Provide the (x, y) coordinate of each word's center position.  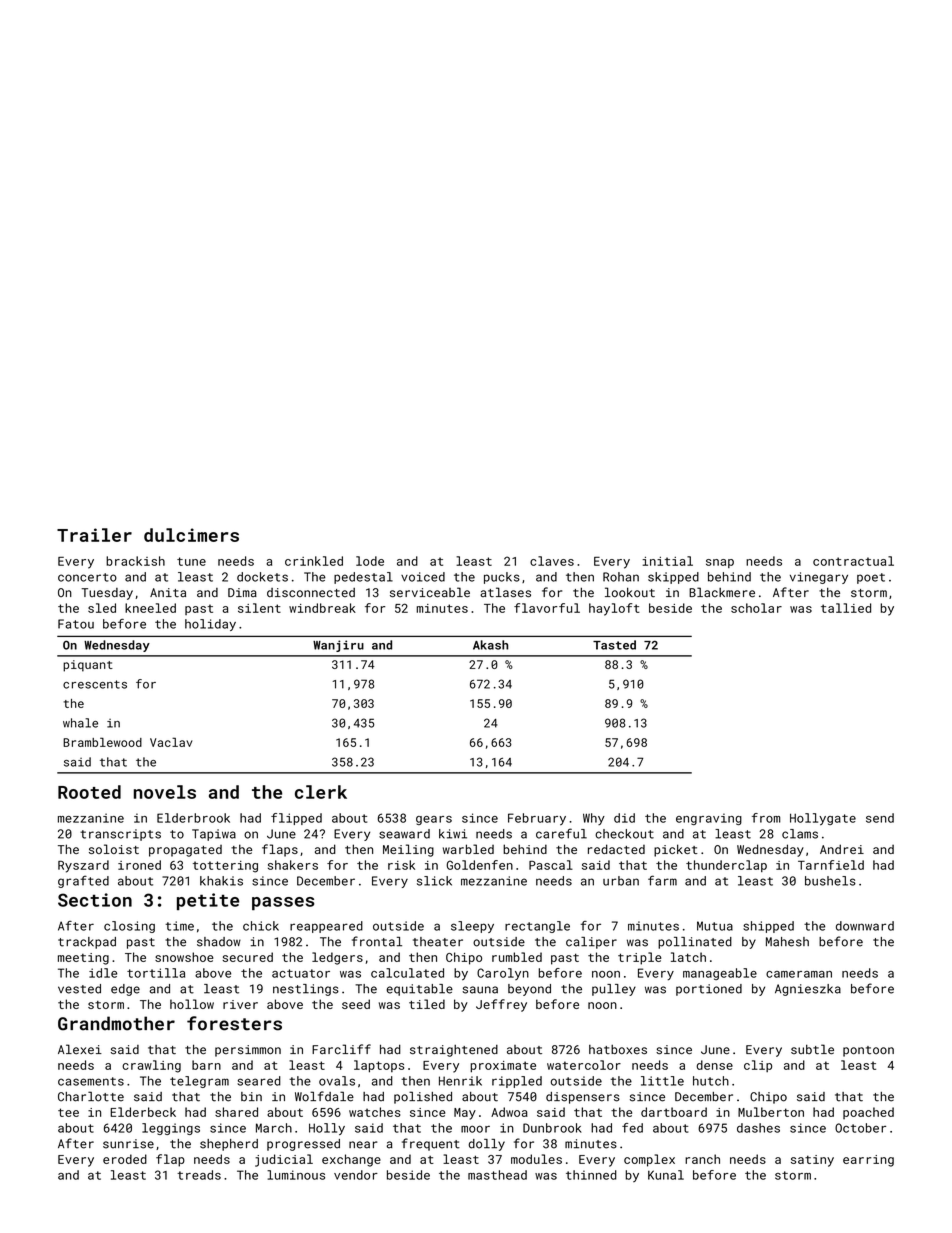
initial (667, 561)
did (624, 818)
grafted (83, 881)
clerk (321, 792)
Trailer (94, 535)
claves (552, 561)
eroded (125, 1159)
